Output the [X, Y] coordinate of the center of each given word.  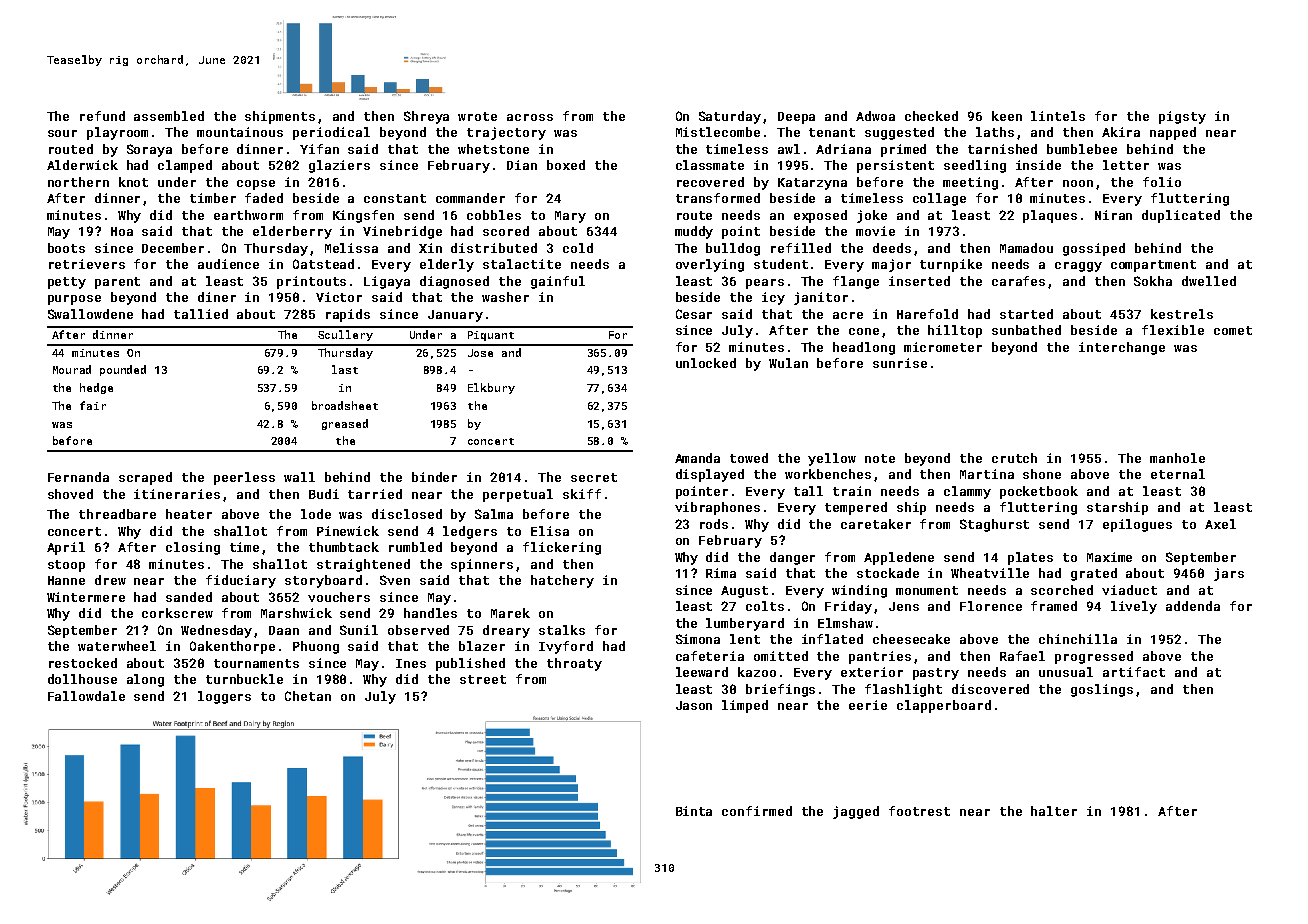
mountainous [240, 132]
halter [1054, 811]
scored [506, 231]
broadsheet [345, 405]
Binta [694, 811]
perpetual [518, 495]
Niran [1113, 215]
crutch [1014, 458]
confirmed [757, 811]
